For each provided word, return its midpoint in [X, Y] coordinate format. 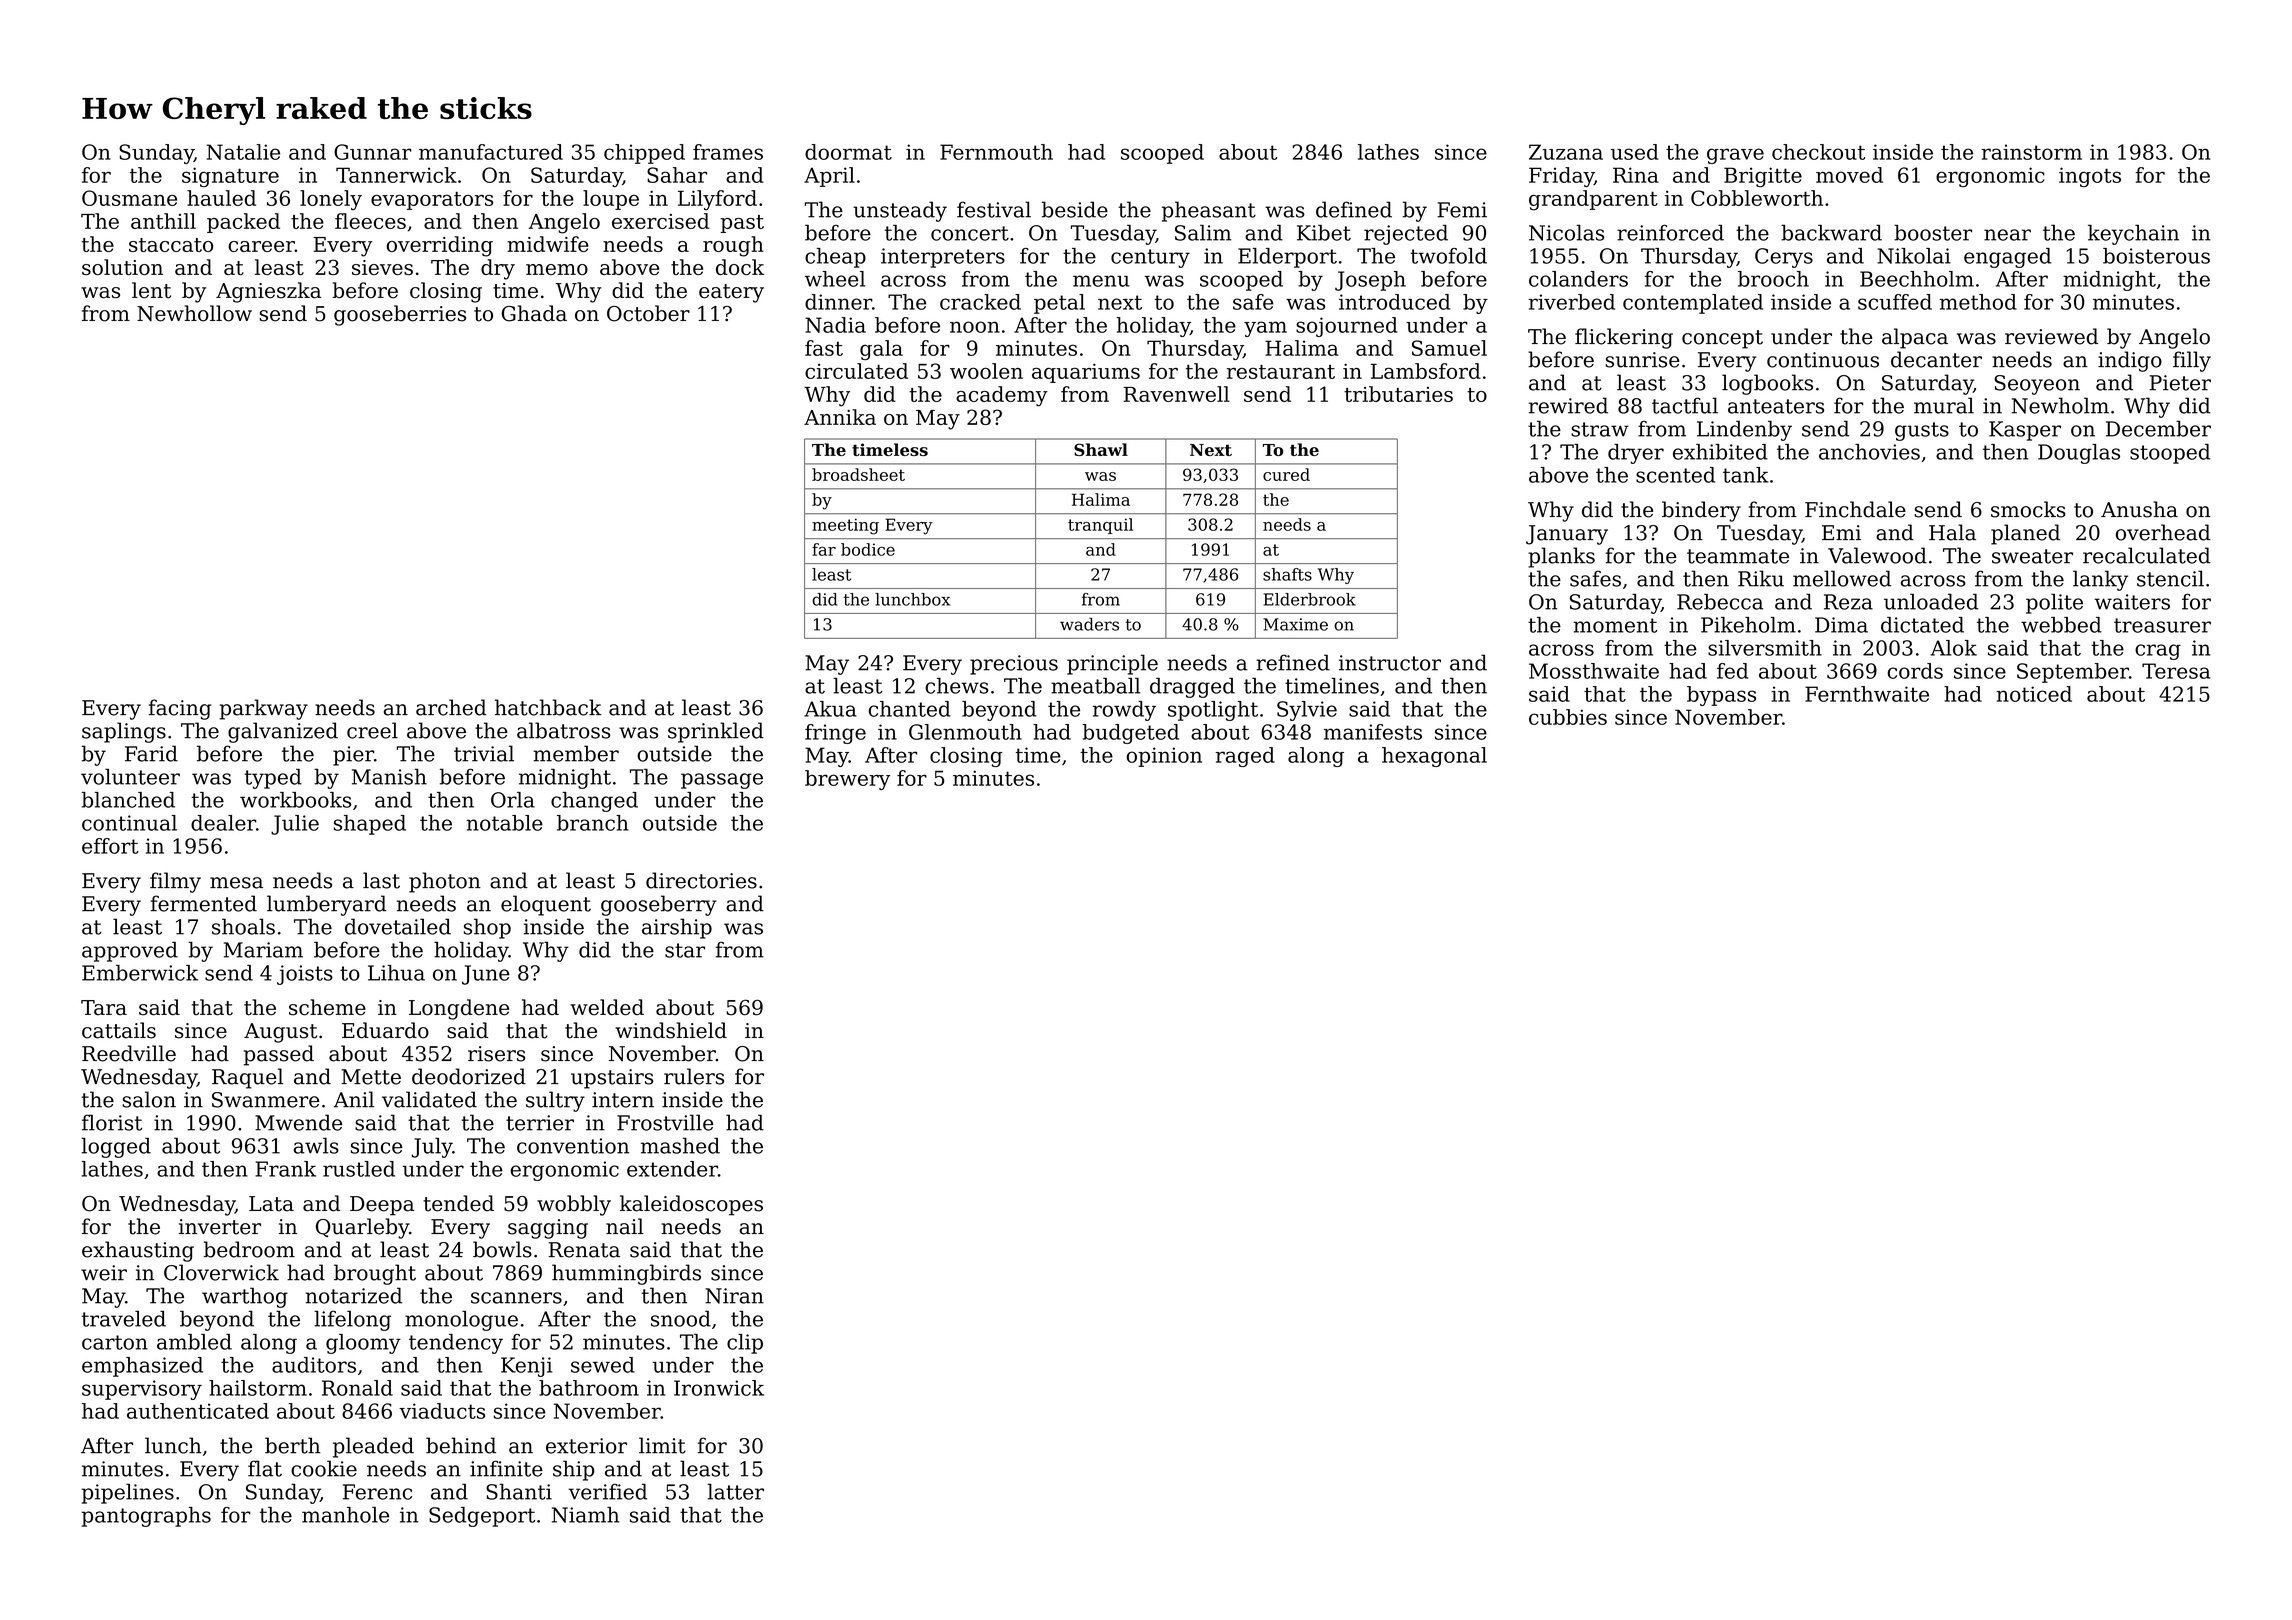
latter [735, 1491]
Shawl [1101, 449]
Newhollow [194, 313]
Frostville [665, 1122]
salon [149, 1099]
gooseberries [400, 315]
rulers [694, 1076]
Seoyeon [2037, 385]
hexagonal [1434, 757]
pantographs [146, 1517]
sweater [2032, 556]
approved [130, 951]
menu [1101, 281]
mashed [680, 1145]
